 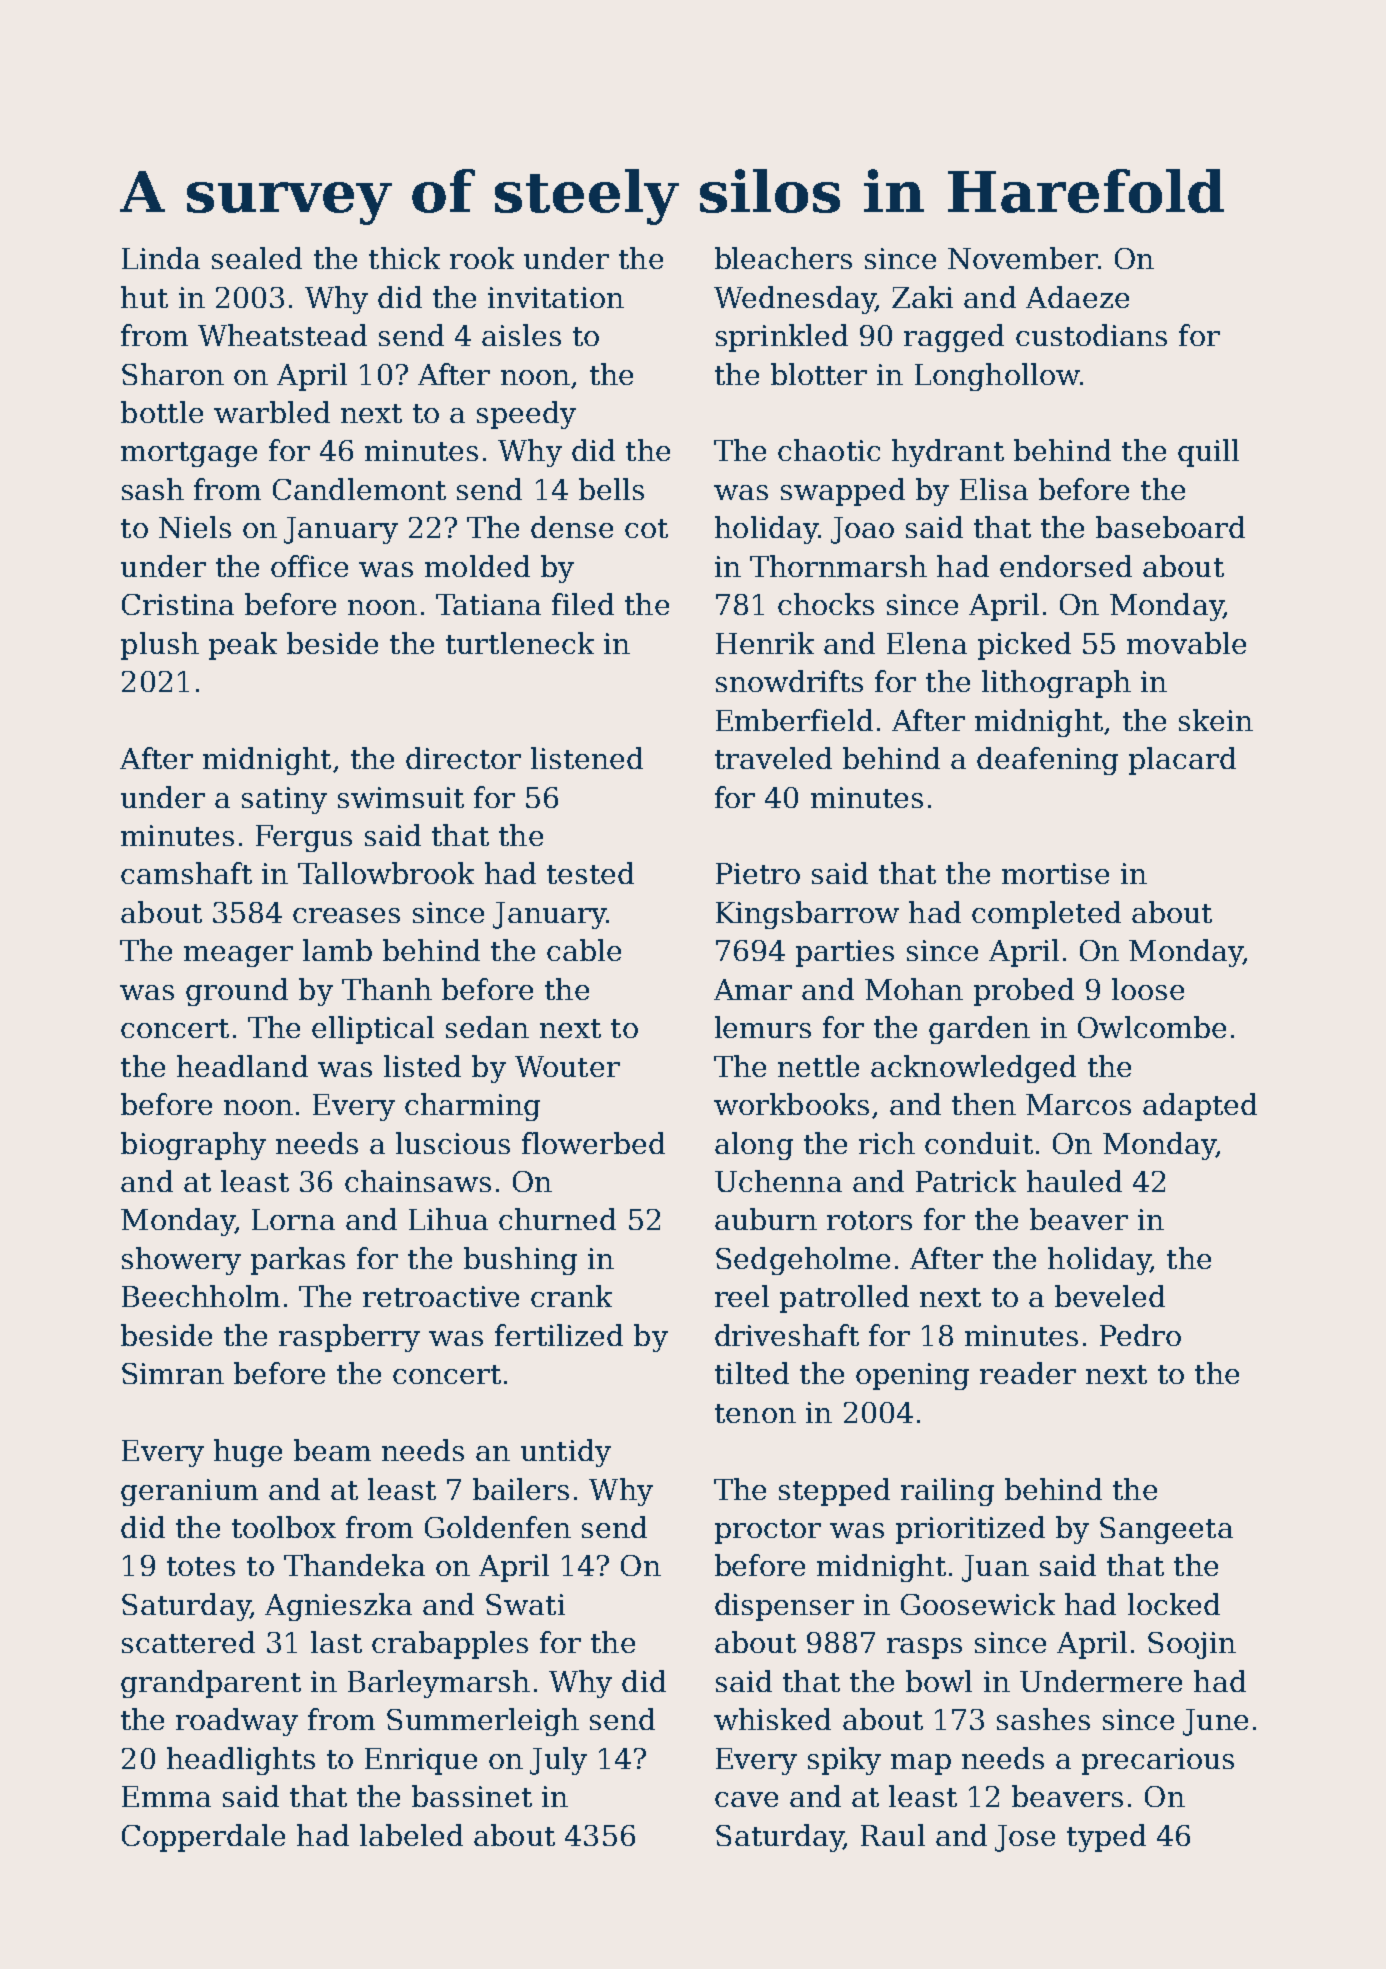 What do you see at coordinates (646, 528) in the document?
I see `cot` at bounding box center [646, 528].
